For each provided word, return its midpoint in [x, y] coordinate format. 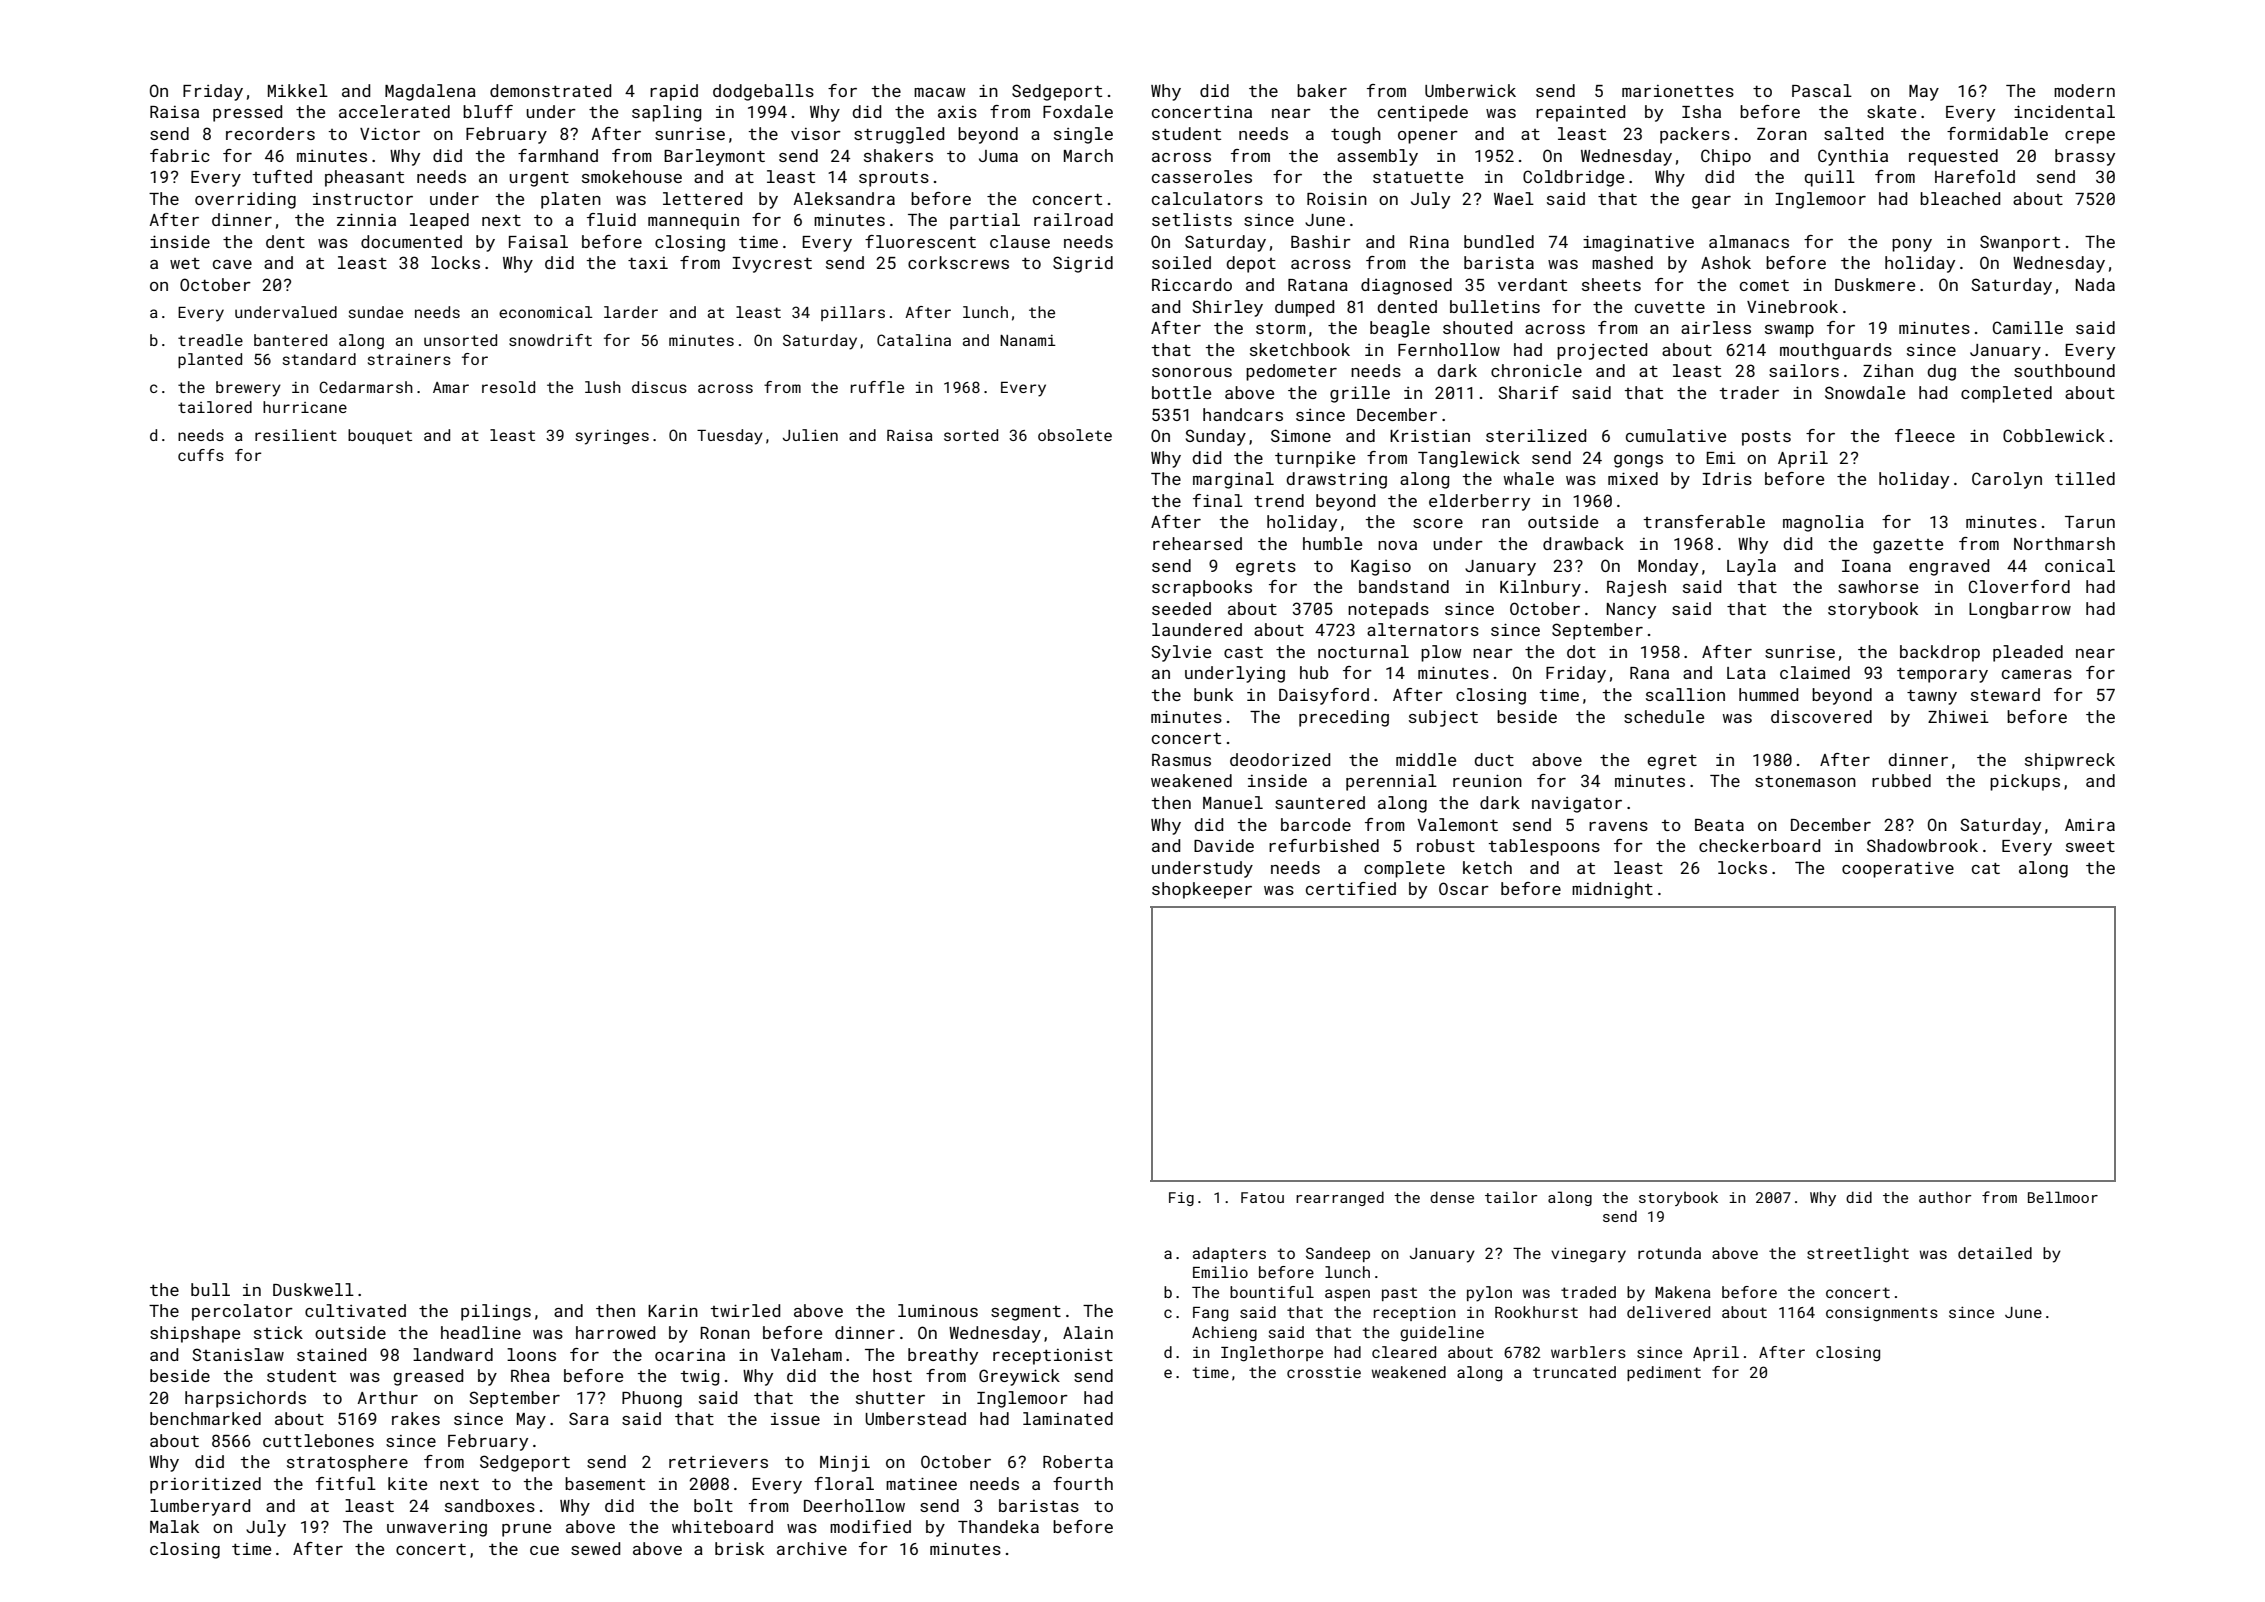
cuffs [201, 455]
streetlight [1858, 1255]
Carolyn [2007, 480]
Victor [390, 133]
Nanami [1028, 340]
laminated [1068, 1418]
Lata [1746, 673]
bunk [1213, 694]
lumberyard [200, 1507]
